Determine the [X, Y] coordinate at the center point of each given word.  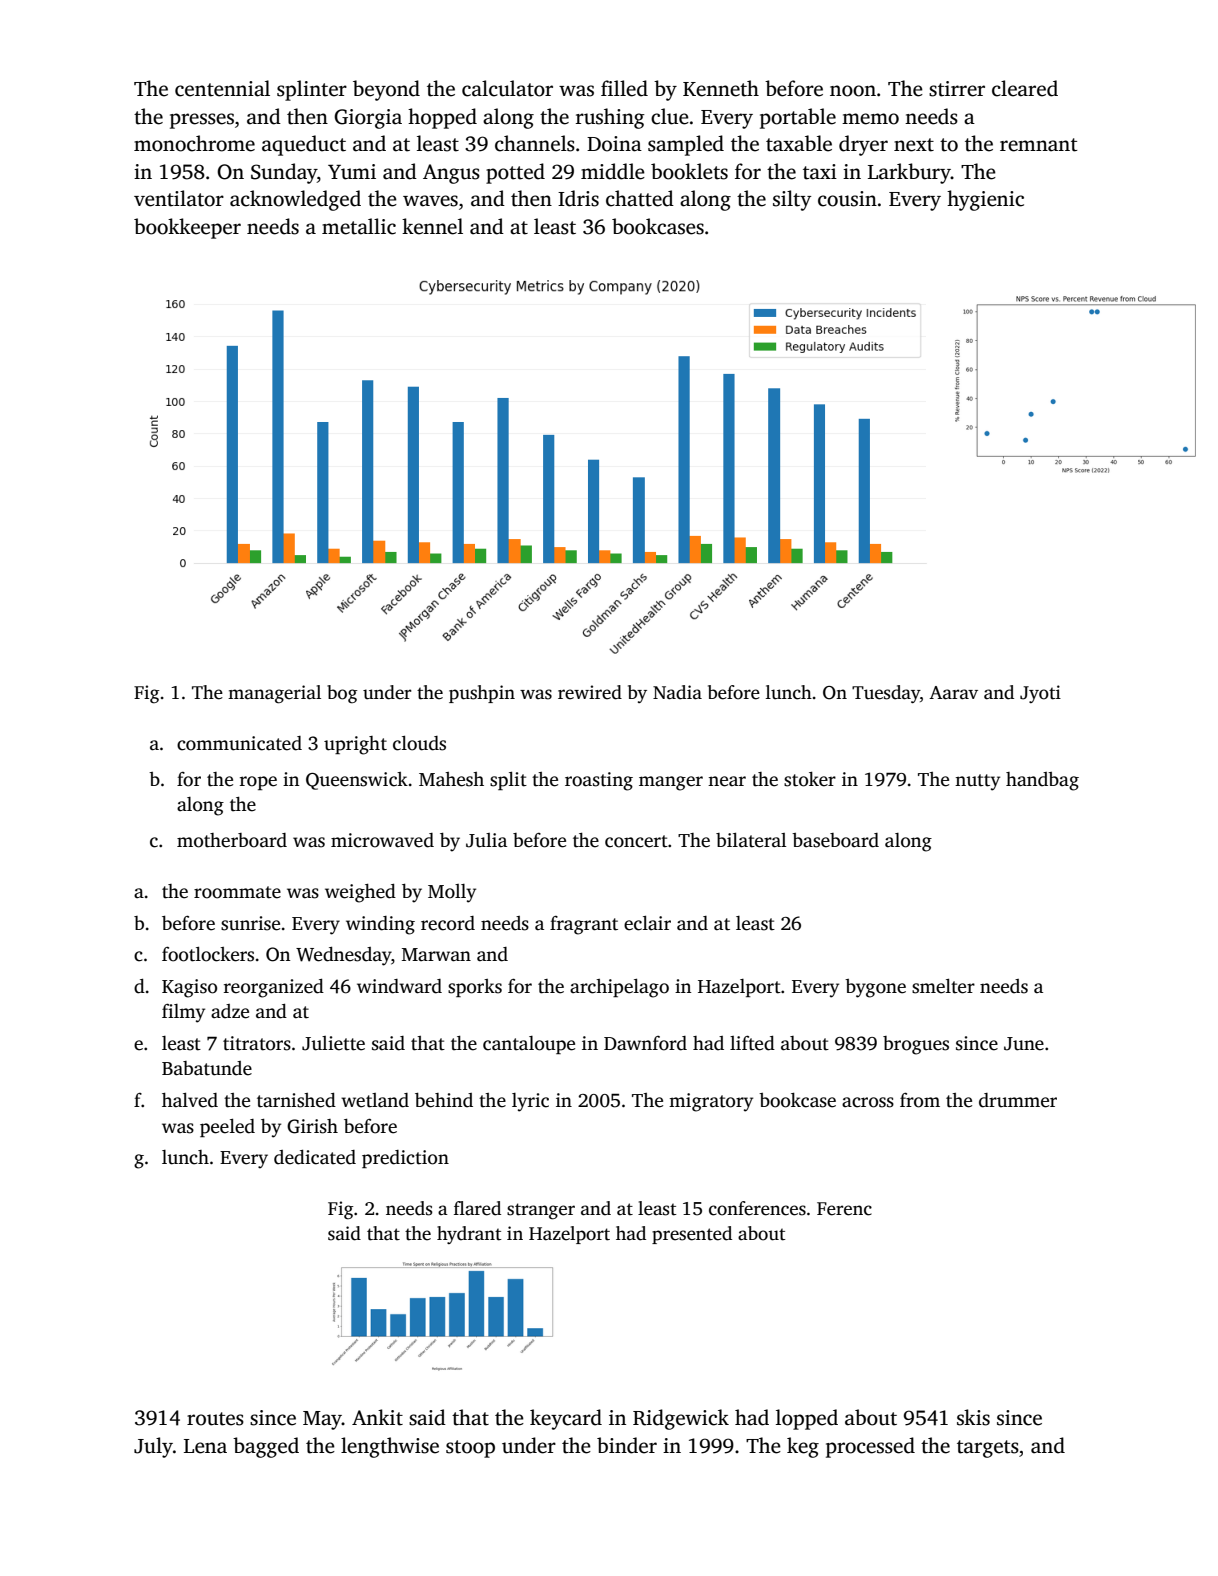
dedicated [315, 1157]
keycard [566, 1419]
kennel [432, 226]
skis [973, 1417]
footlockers [208, 954]
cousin [847, 199]
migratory [711, 1102]
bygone [875, 988]
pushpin [482, 694]
